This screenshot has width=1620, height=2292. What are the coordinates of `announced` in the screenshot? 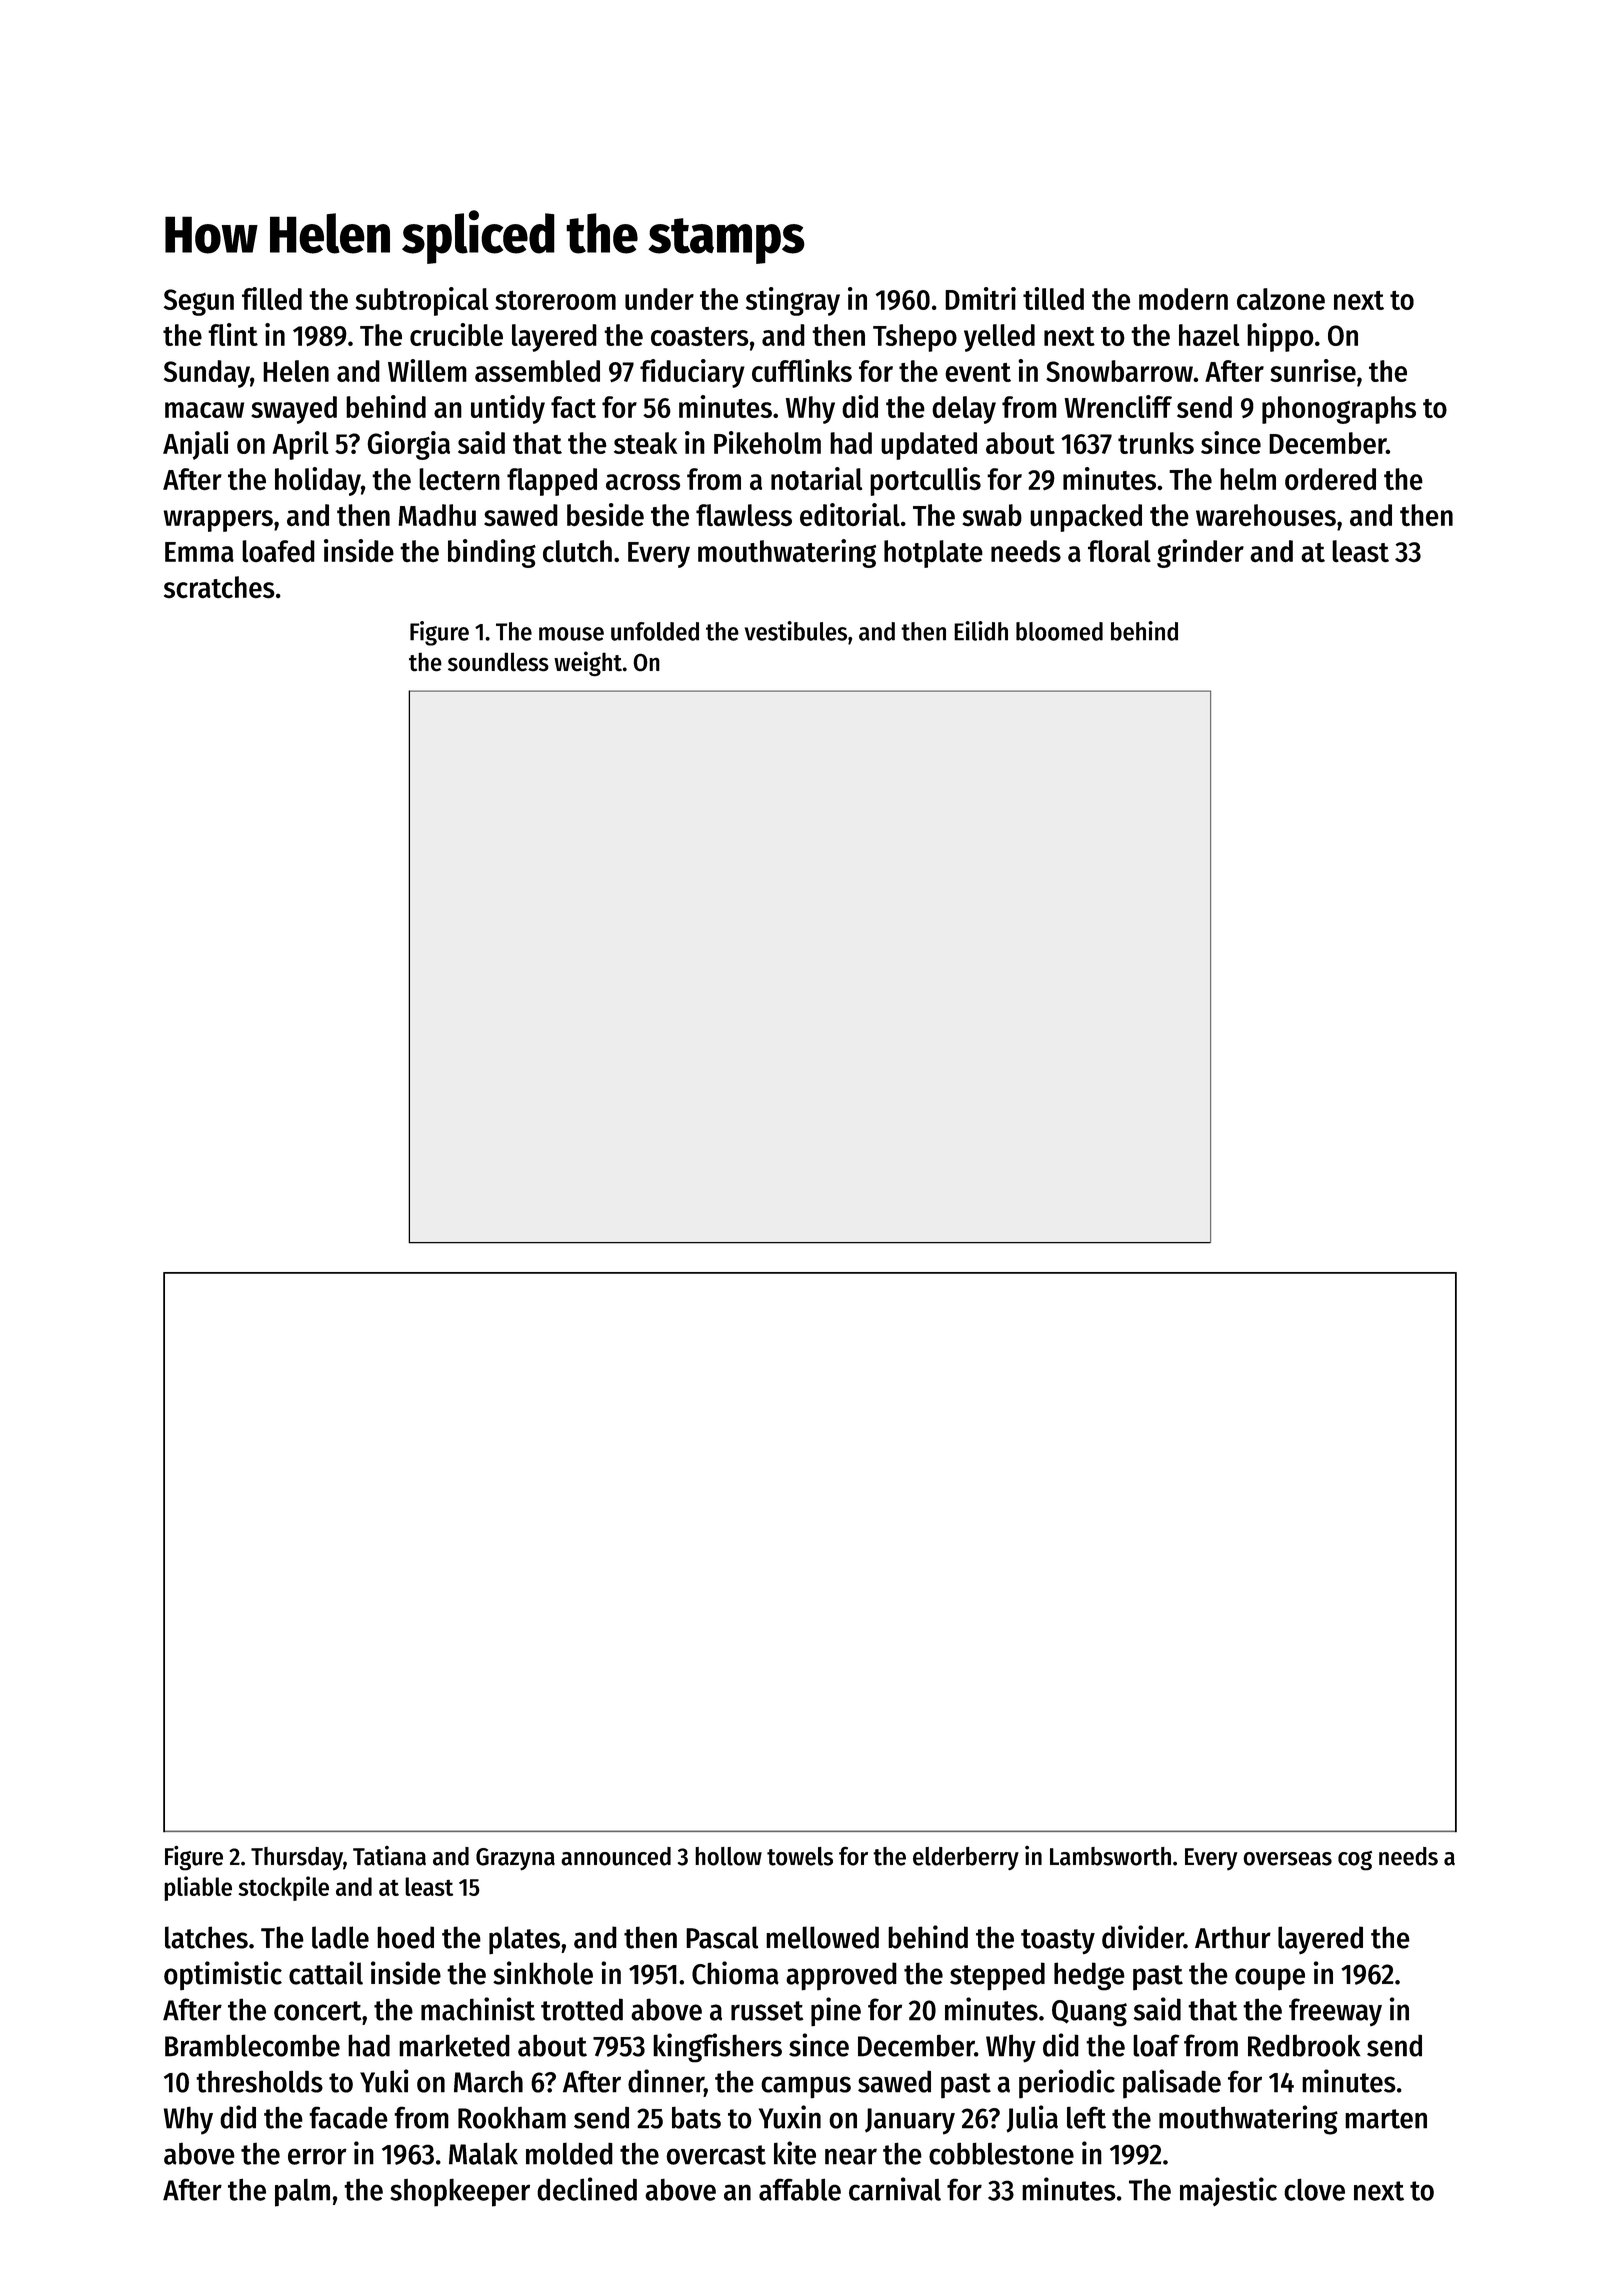 It's located at (616, 1856).
